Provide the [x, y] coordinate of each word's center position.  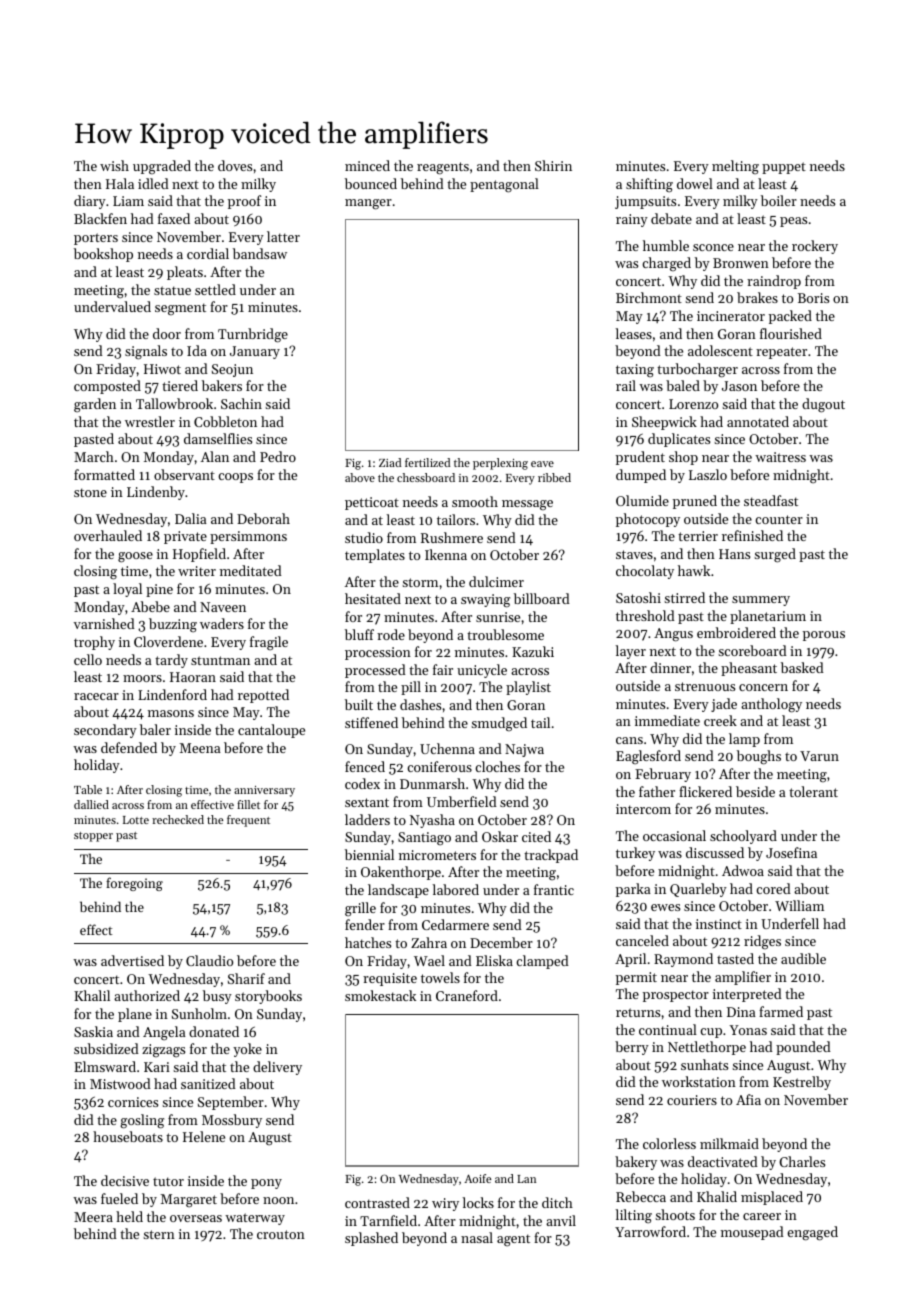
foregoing [134, 884]
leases [634, 333]
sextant [367, 802]
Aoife [477, 1178]
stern [159, 1234]
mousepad [752, 1233]
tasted [735, 958]
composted [107, 387]
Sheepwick [664, 423]
